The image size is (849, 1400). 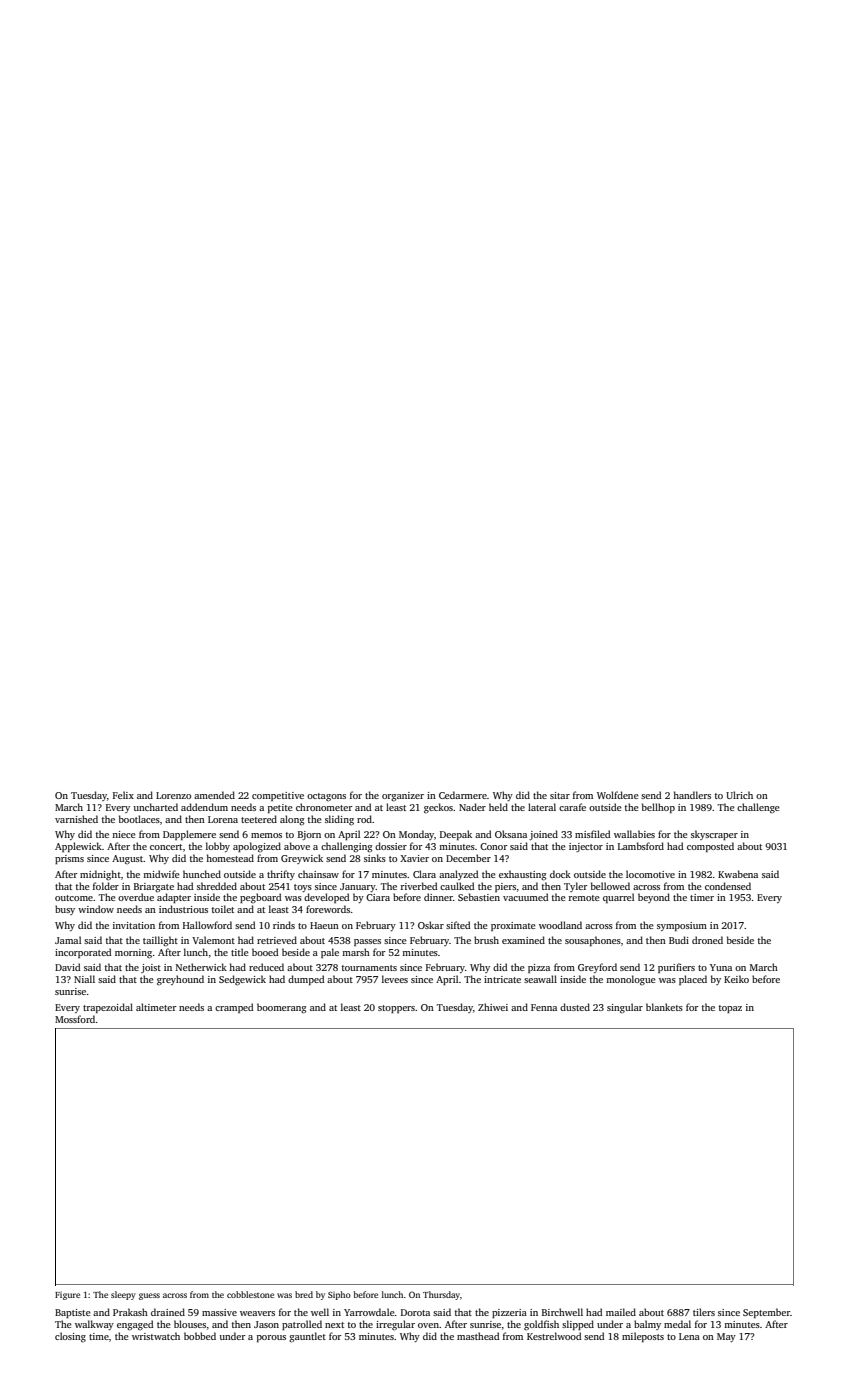 What do you see at coordinates (123, 795) in the screenshot?
I see `Felix` at bounding box center [123, 795].
